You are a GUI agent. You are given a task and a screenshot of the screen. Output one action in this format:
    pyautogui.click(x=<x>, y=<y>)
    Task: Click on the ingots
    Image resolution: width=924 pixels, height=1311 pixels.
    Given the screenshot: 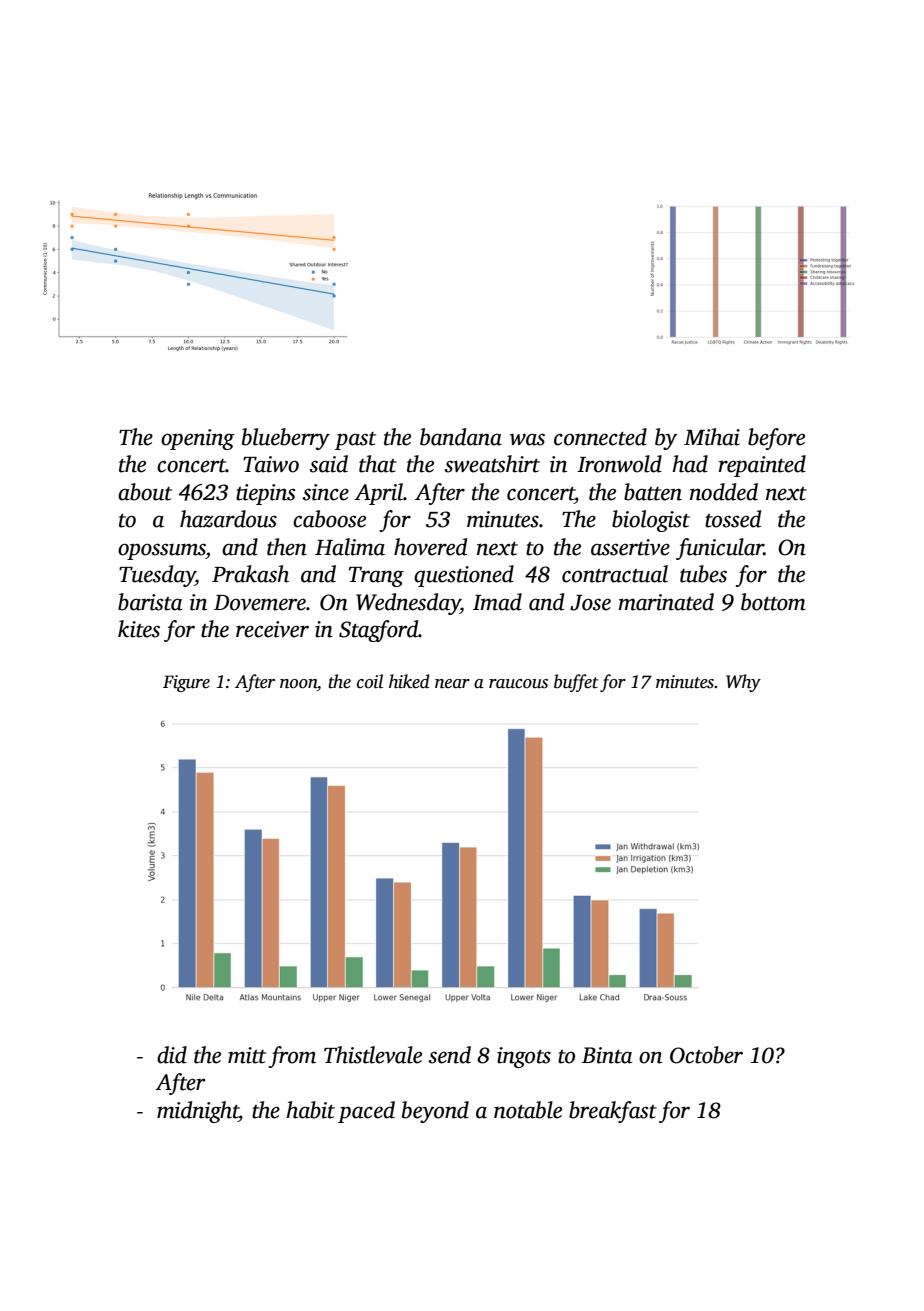 What is the action you would take?
    pyautogui.click(x=524, y=1057)
